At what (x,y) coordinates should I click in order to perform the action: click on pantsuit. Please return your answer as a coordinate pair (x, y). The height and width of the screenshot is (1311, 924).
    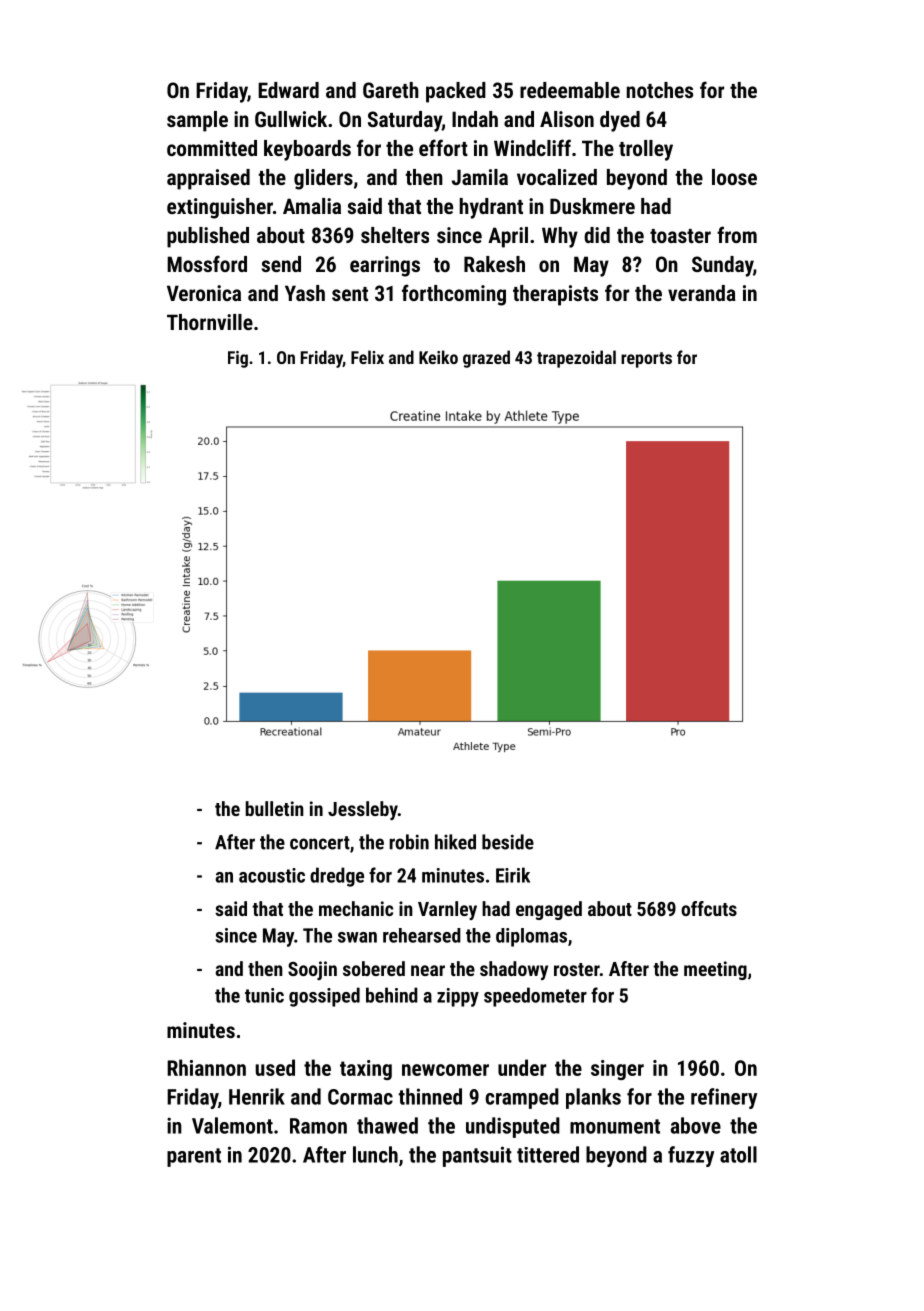
    Looking at the image, I should click on (477, 1156).
